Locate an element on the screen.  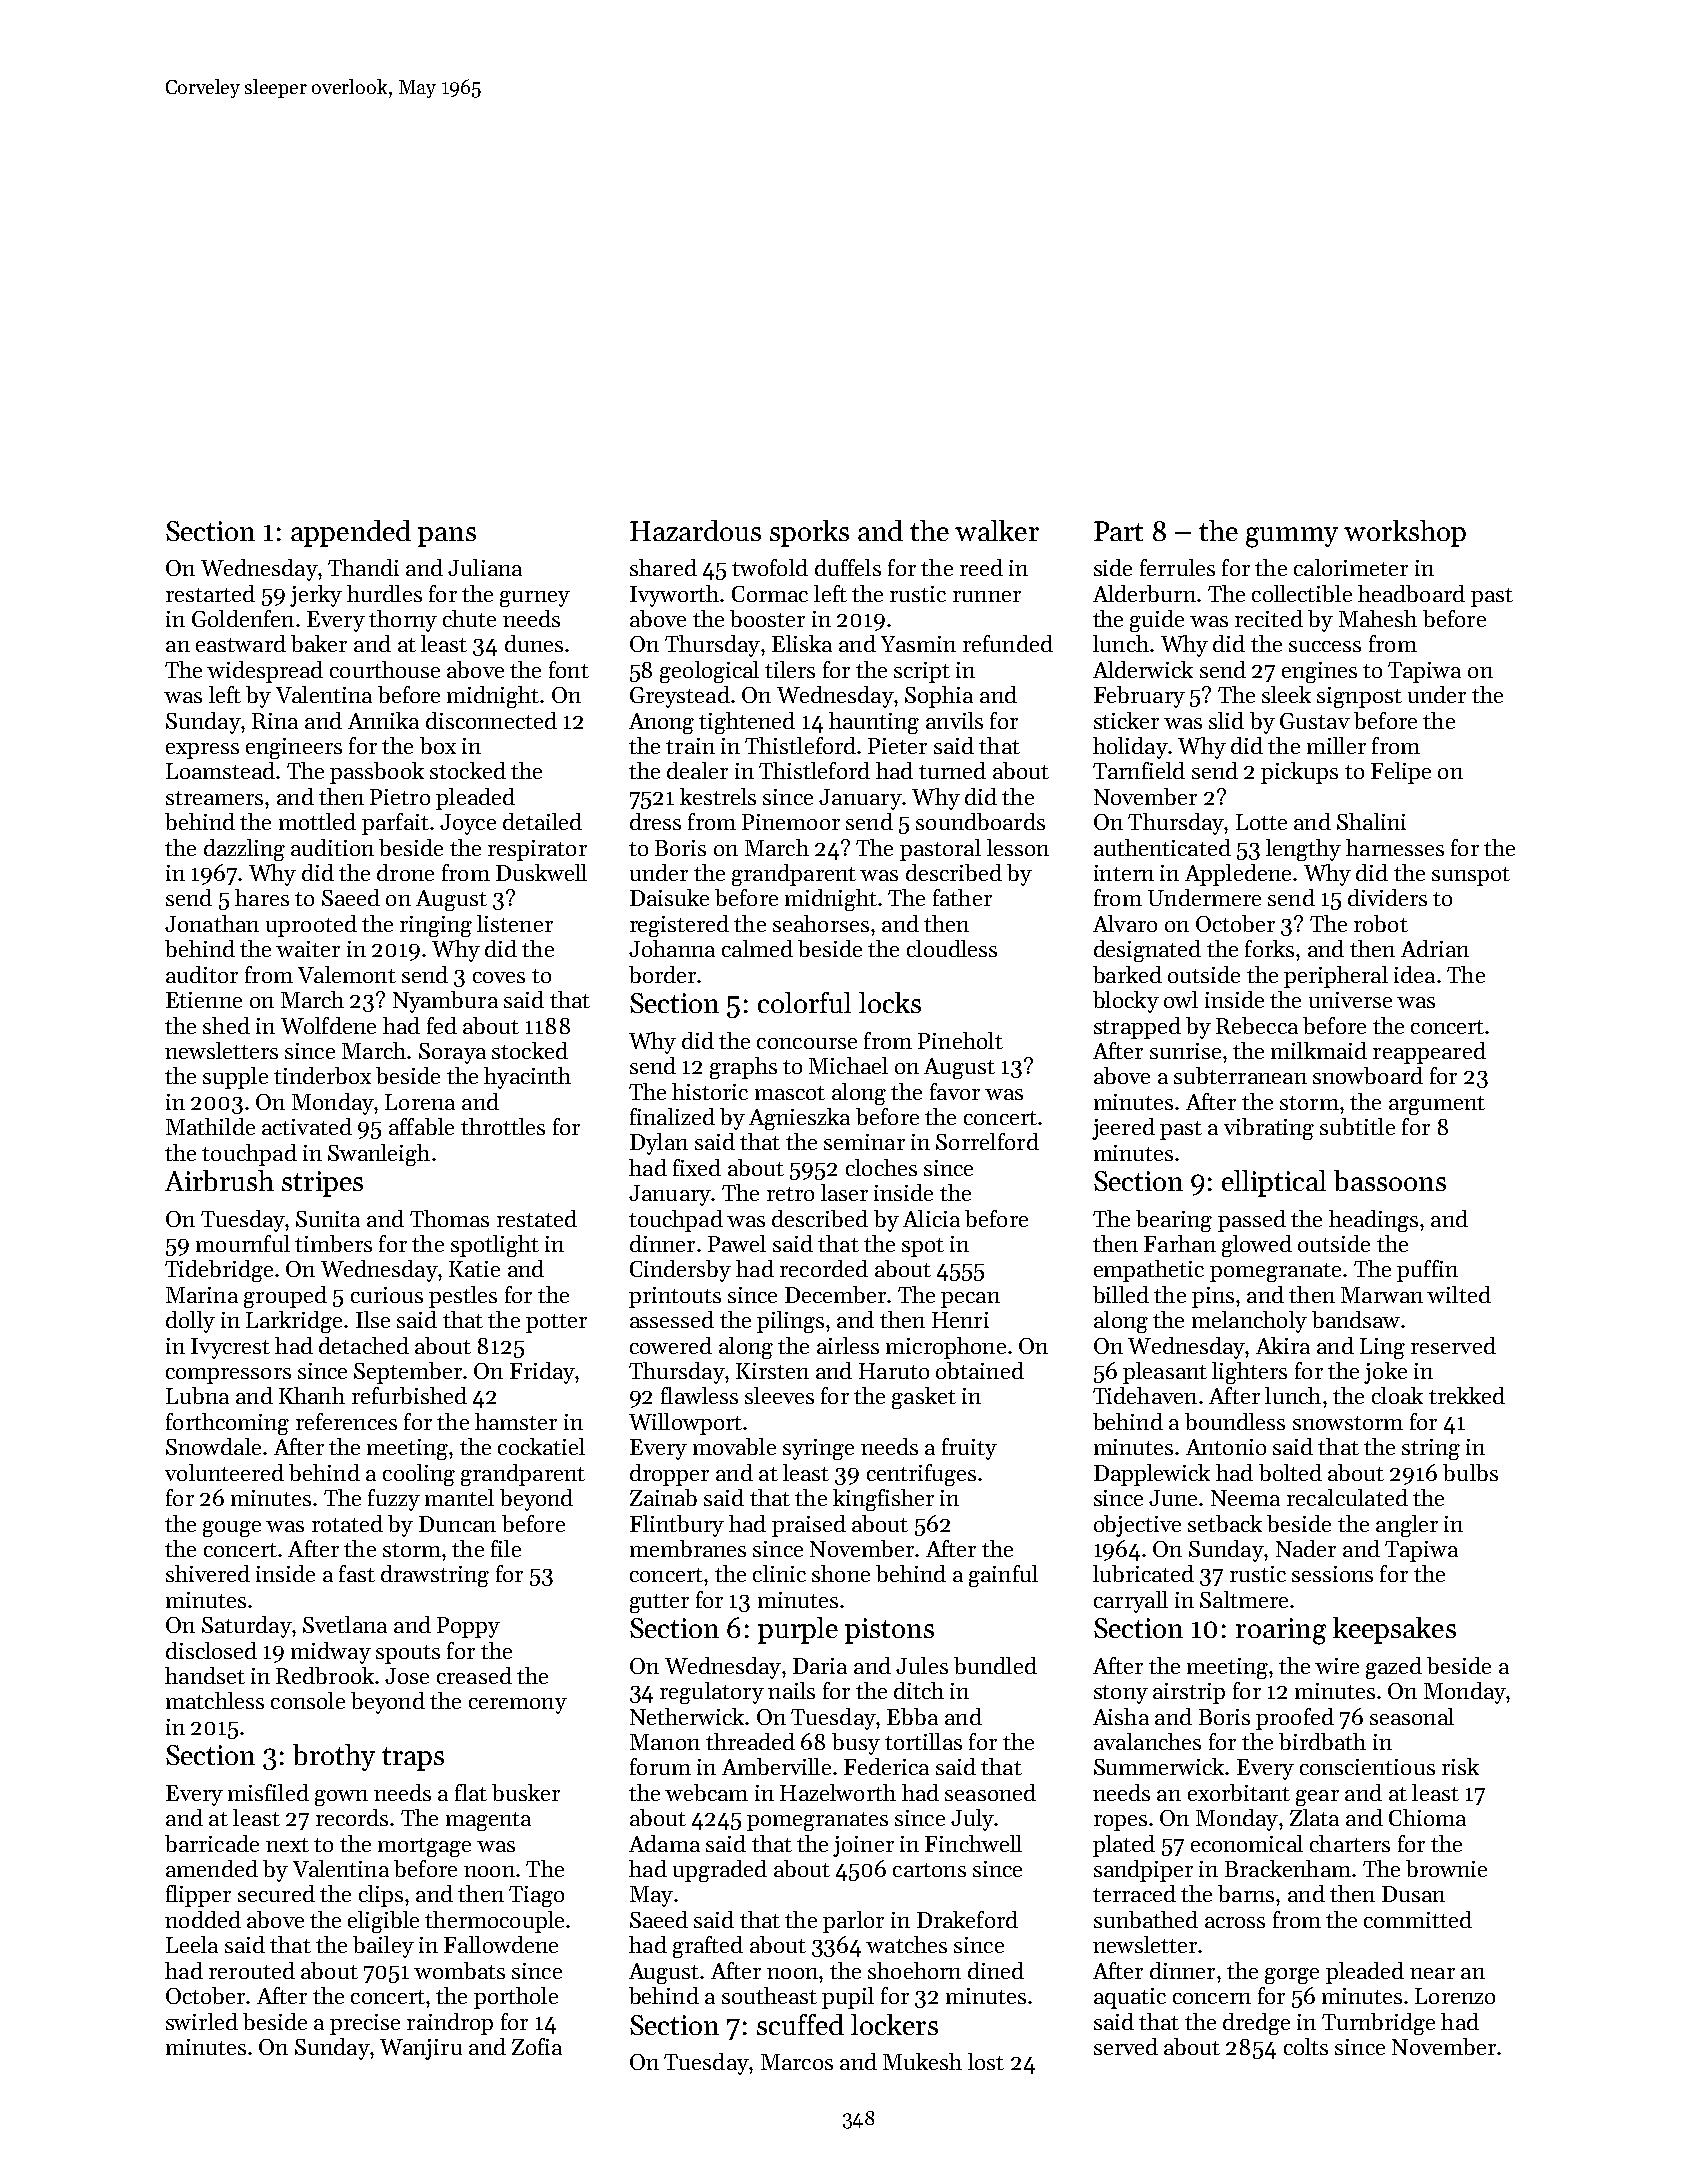
workshop is located at coordinates (1405, 533).
